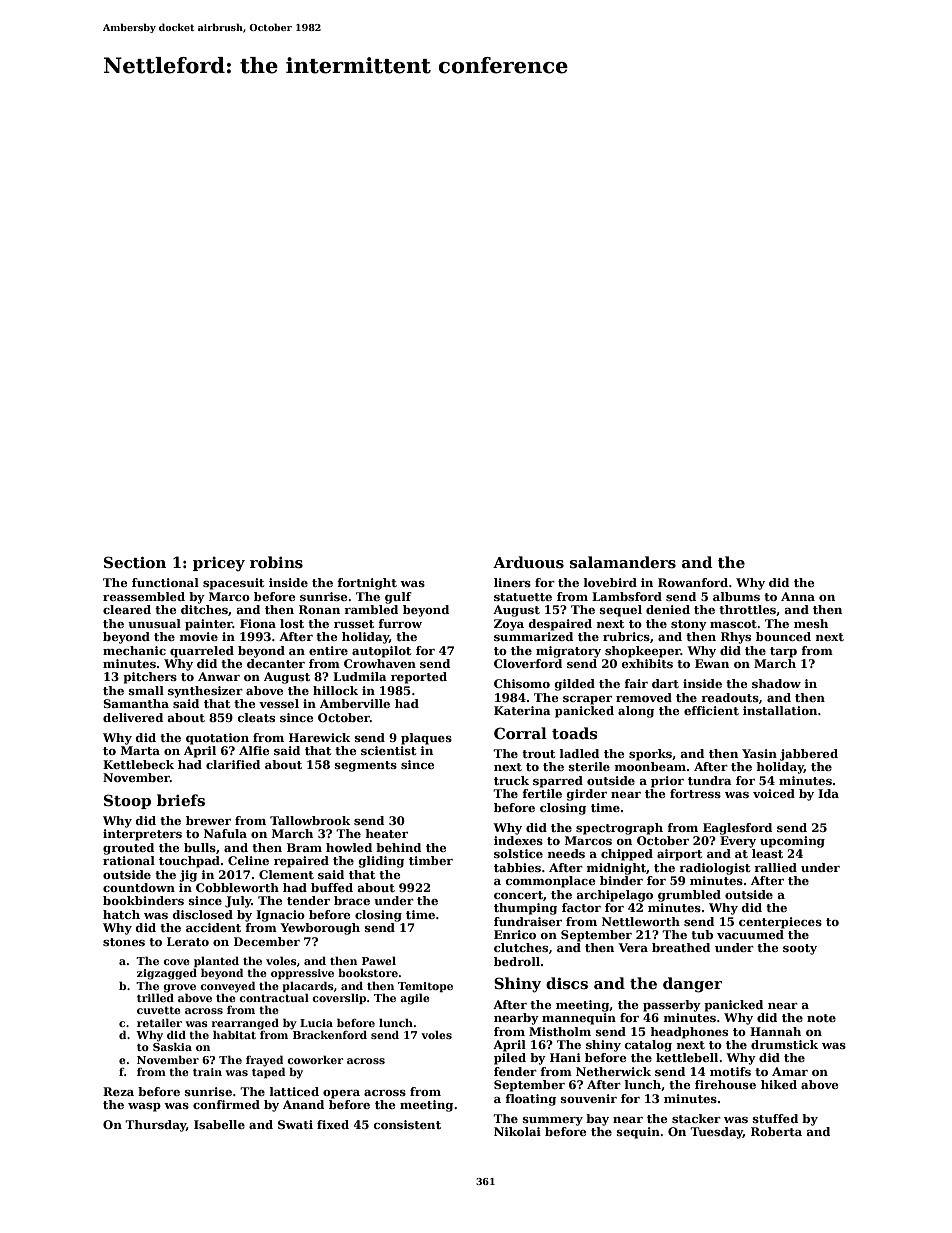  What do you see at coordinates (716, 1133) in the page?
I see `Tuesday` at bounding box center [716, 1133].
